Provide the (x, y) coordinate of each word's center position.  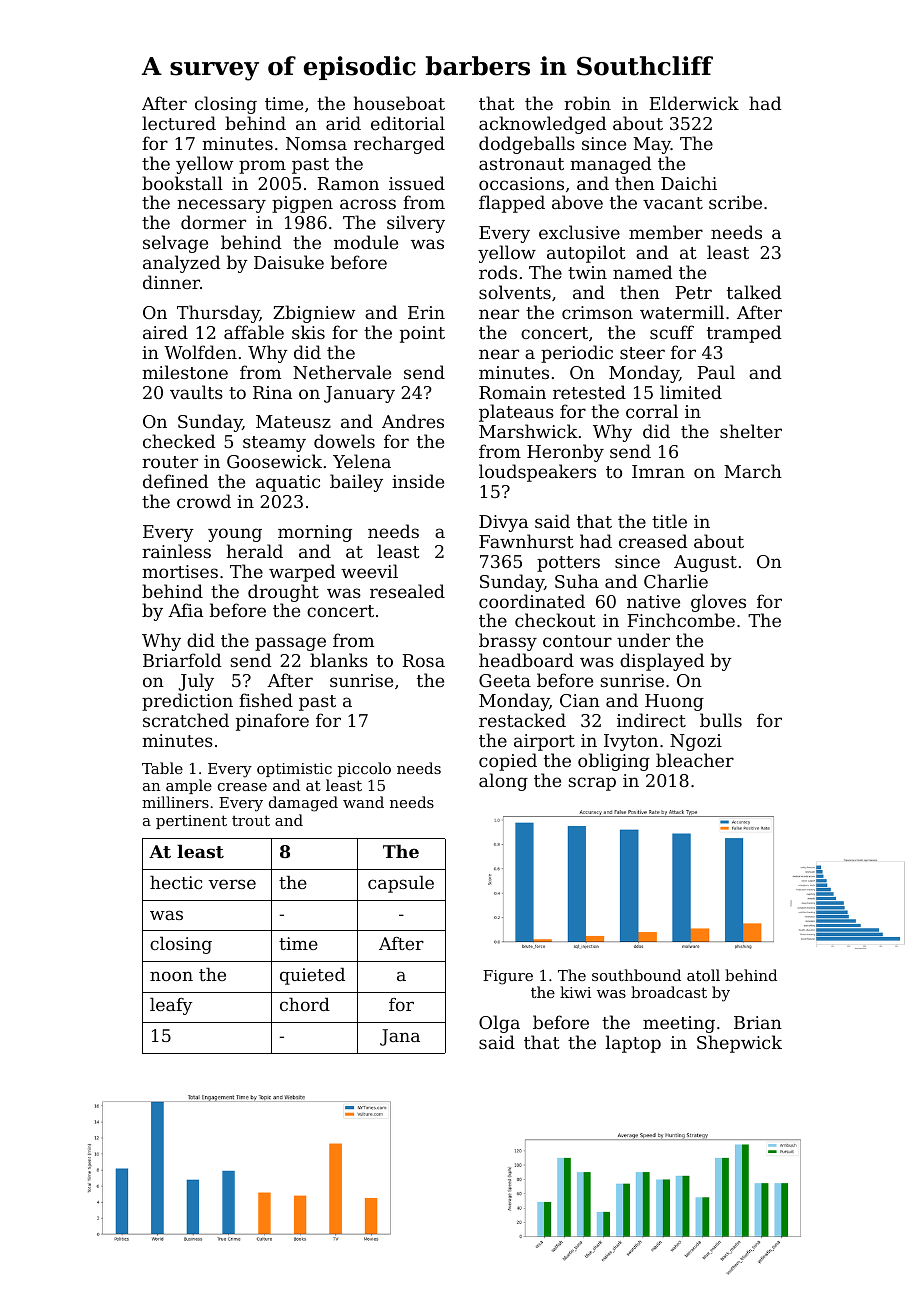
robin (587, 103)
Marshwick (528, 431)
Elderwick (694, 103)
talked (754, 292)
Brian (758, 1022)
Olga (499, 1024)
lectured (179, 123)
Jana (400, 1037)
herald (254, 551)
